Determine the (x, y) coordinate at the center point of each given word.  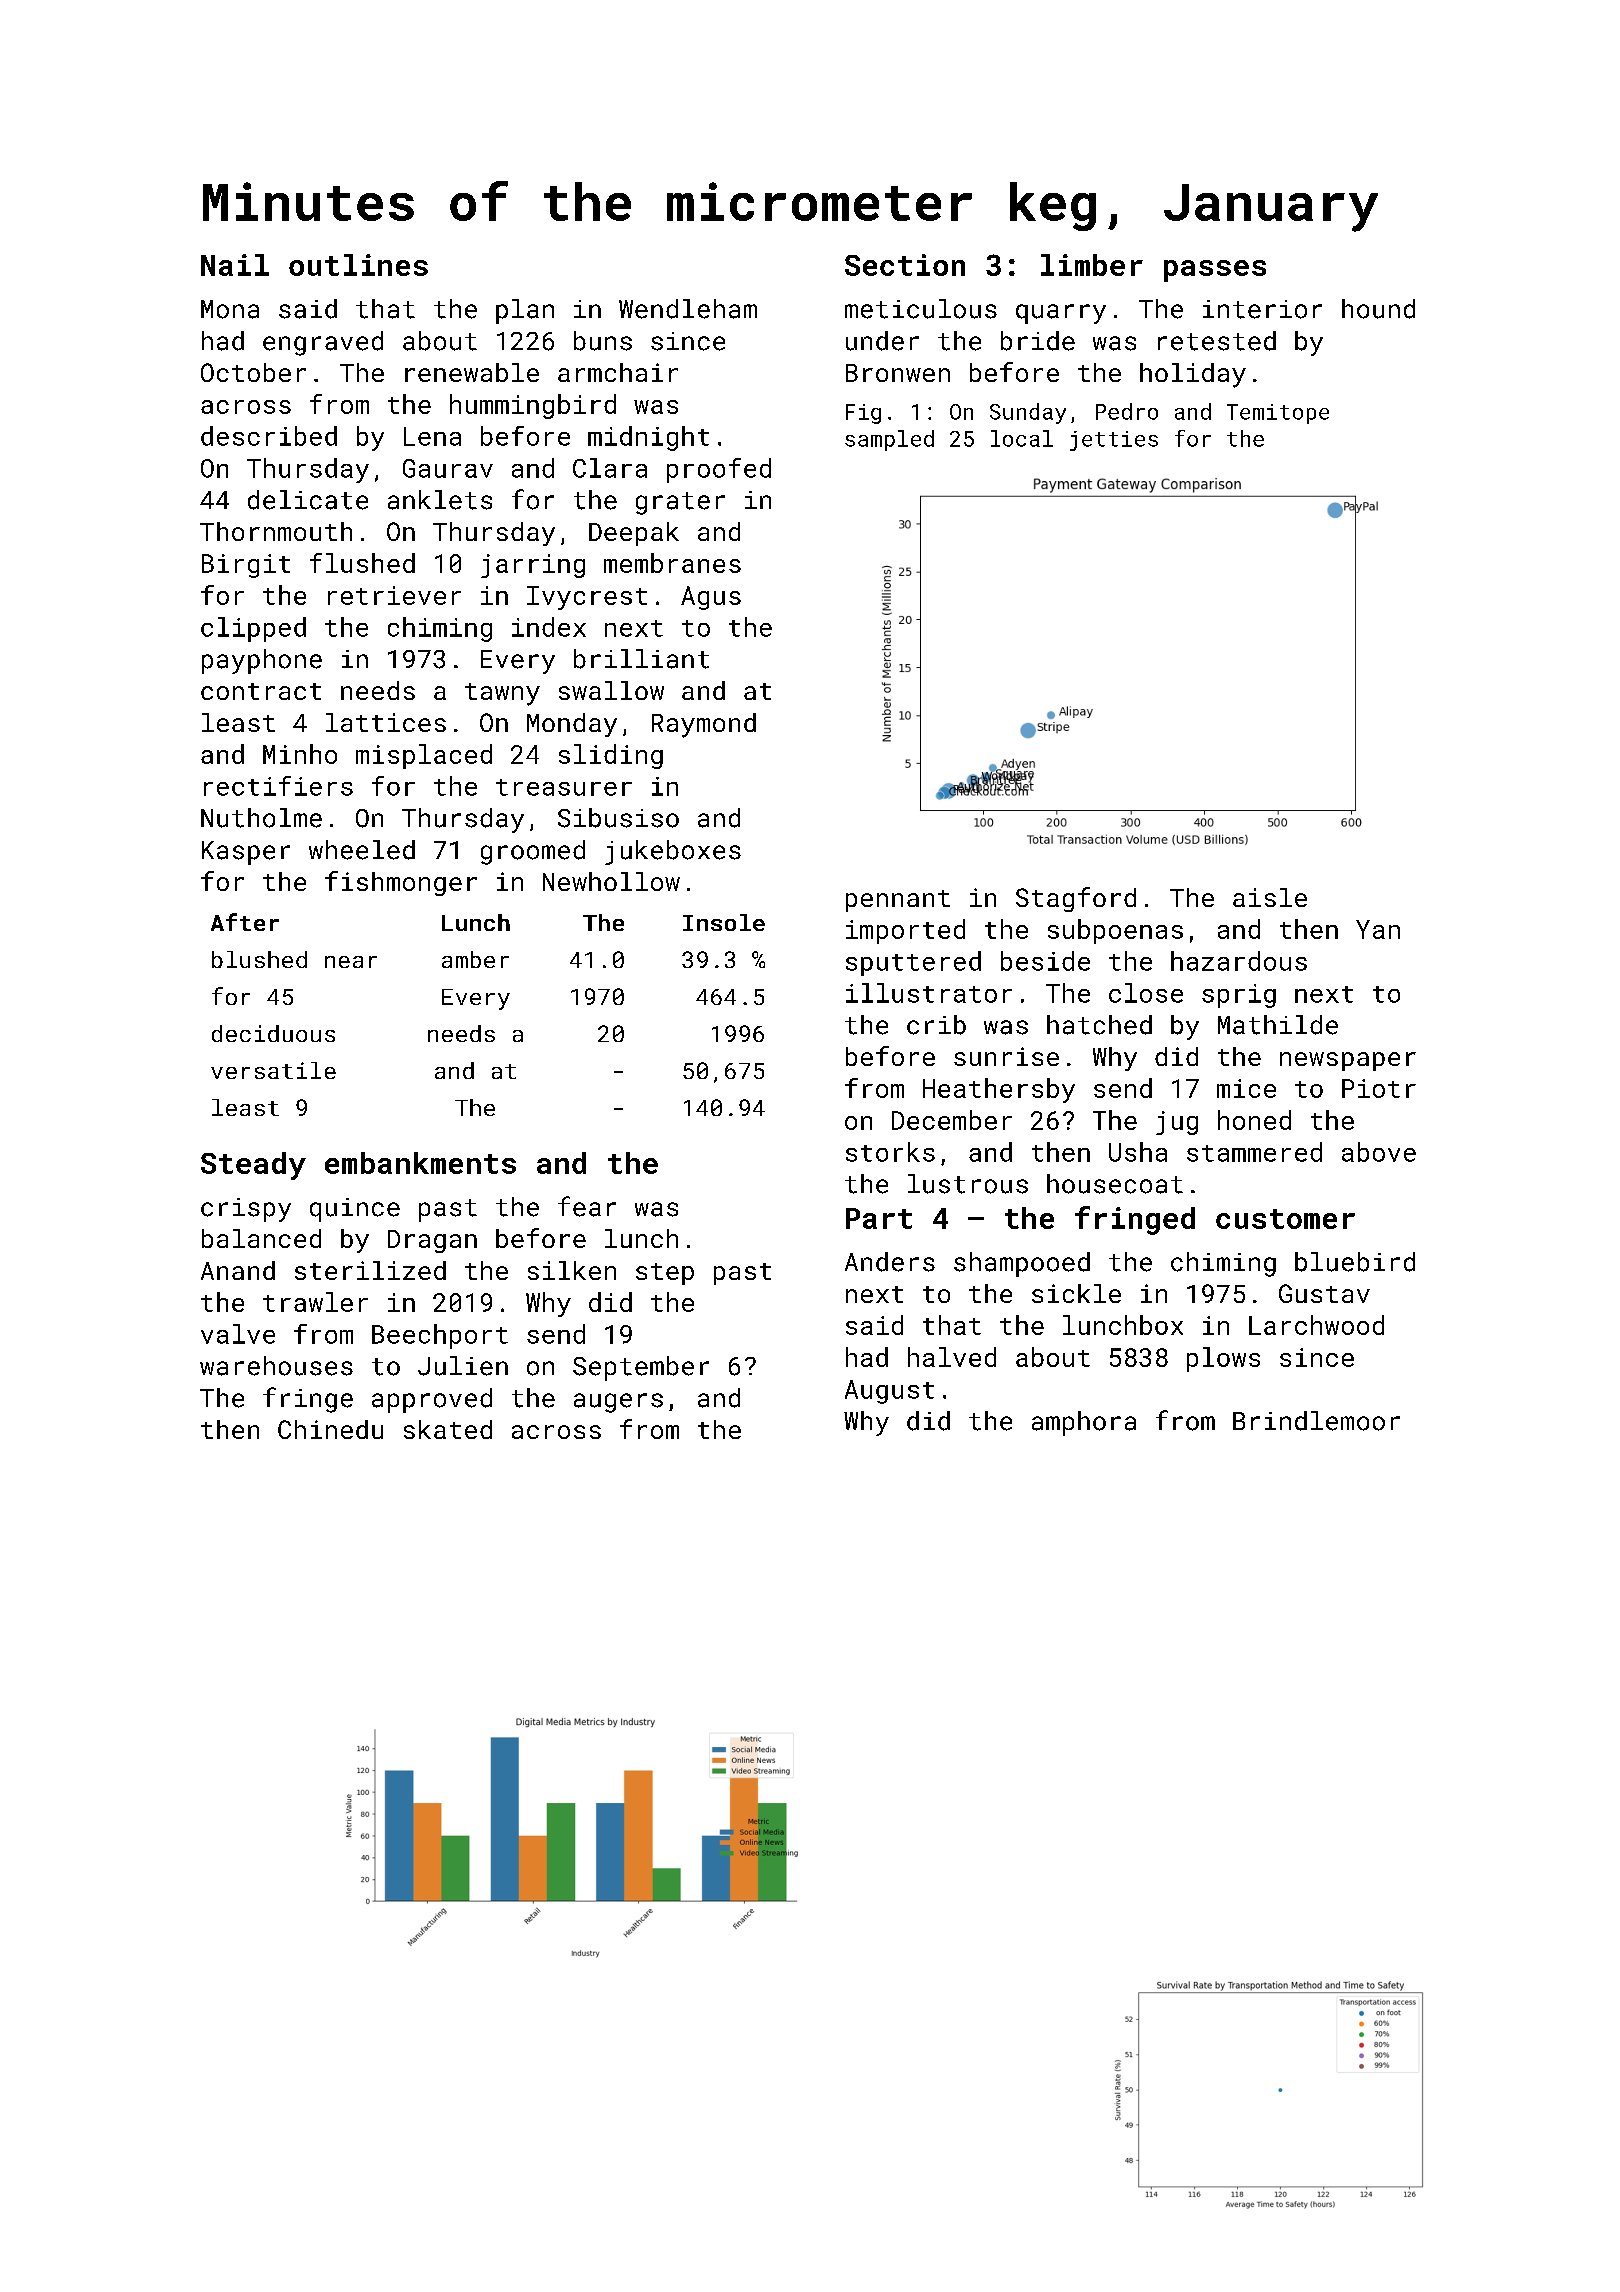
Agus (711, 598)
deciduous (273, 1033)
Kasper (246, 853)
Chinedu (330, 1429)
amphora (1084, 1423)
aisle (1270, 897)
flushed (362, 563)
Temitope (1278, 414)
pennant (898, 901)
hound (1378, 309)
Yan (1378, 929)
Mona (230, 309)
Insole (724, 922)
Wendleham (688, 309)
